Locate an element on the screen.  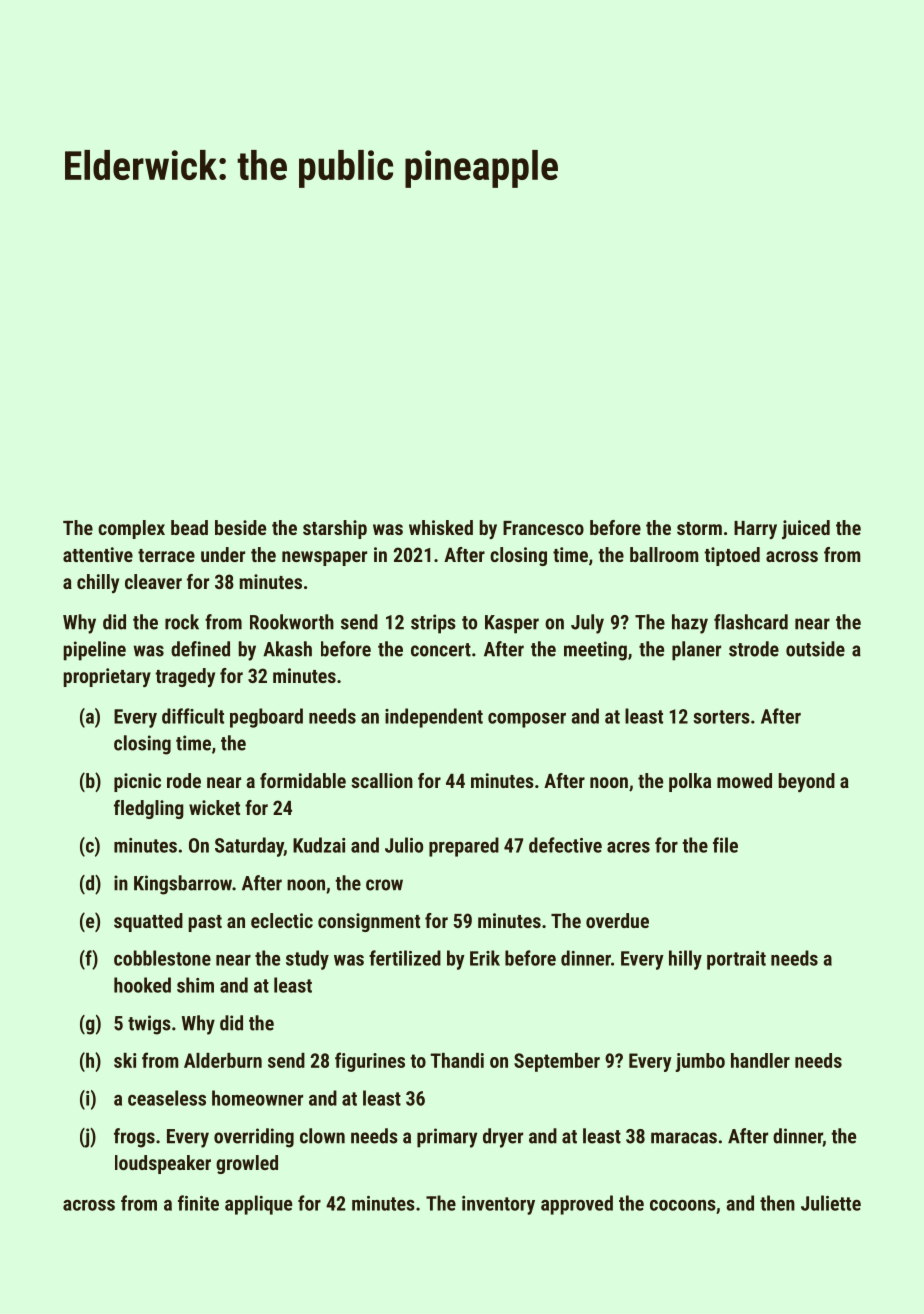
applique is located at coordinates (258, 1205).
